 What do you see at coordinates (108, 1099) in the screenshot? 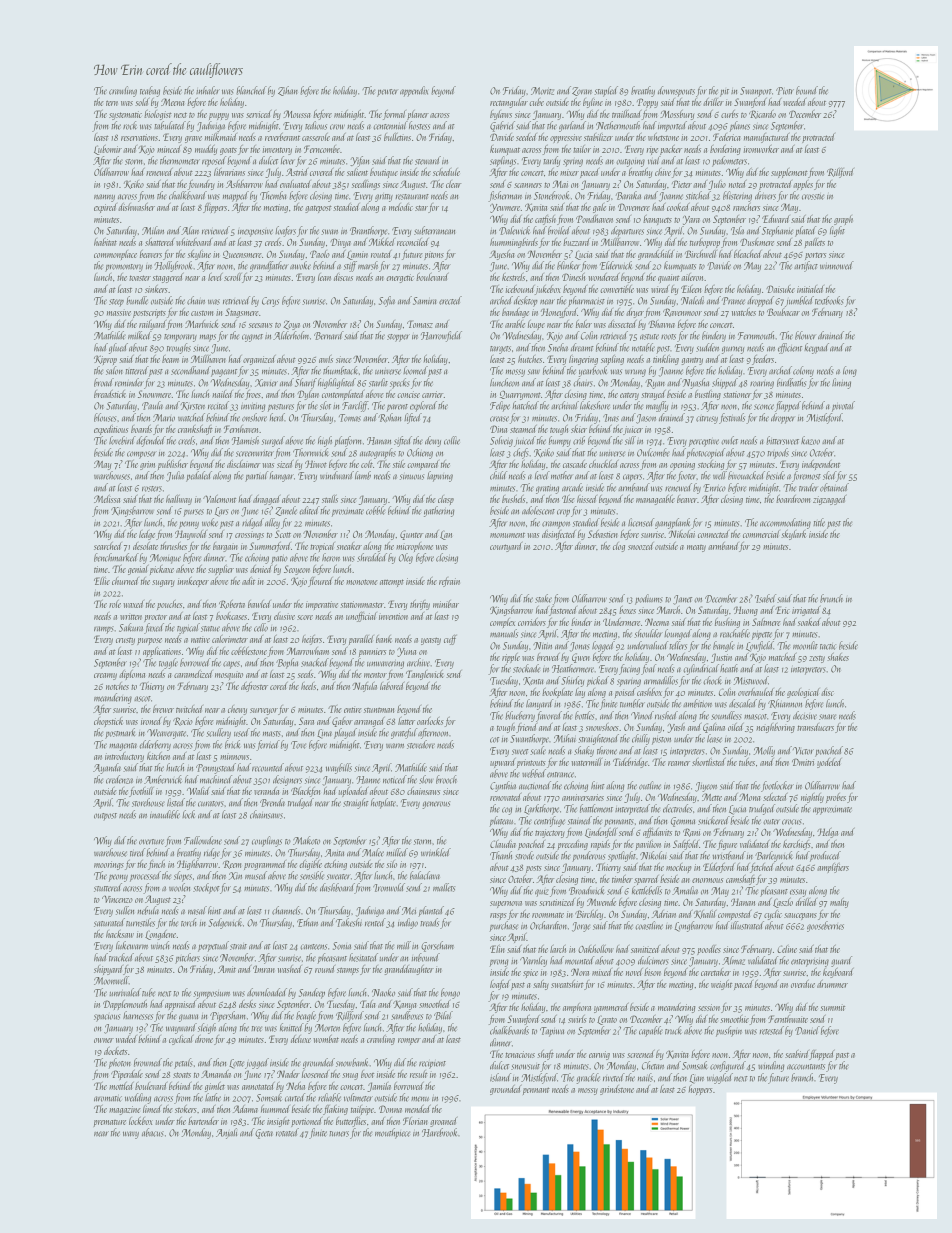
I see `aromatic` at bounding box center [108, 1099].
